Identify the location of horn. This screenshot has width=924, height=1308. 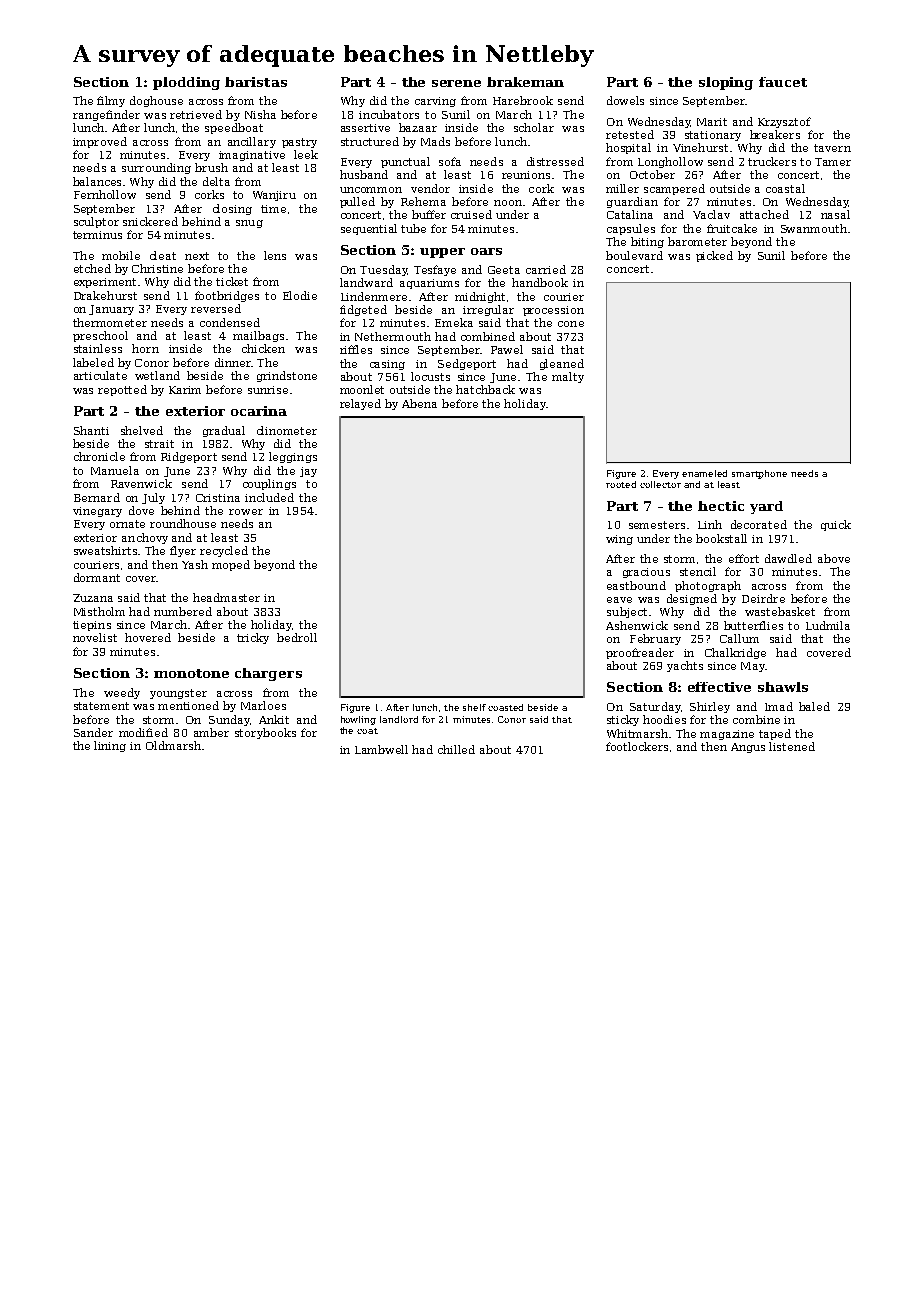
(145, 348).
